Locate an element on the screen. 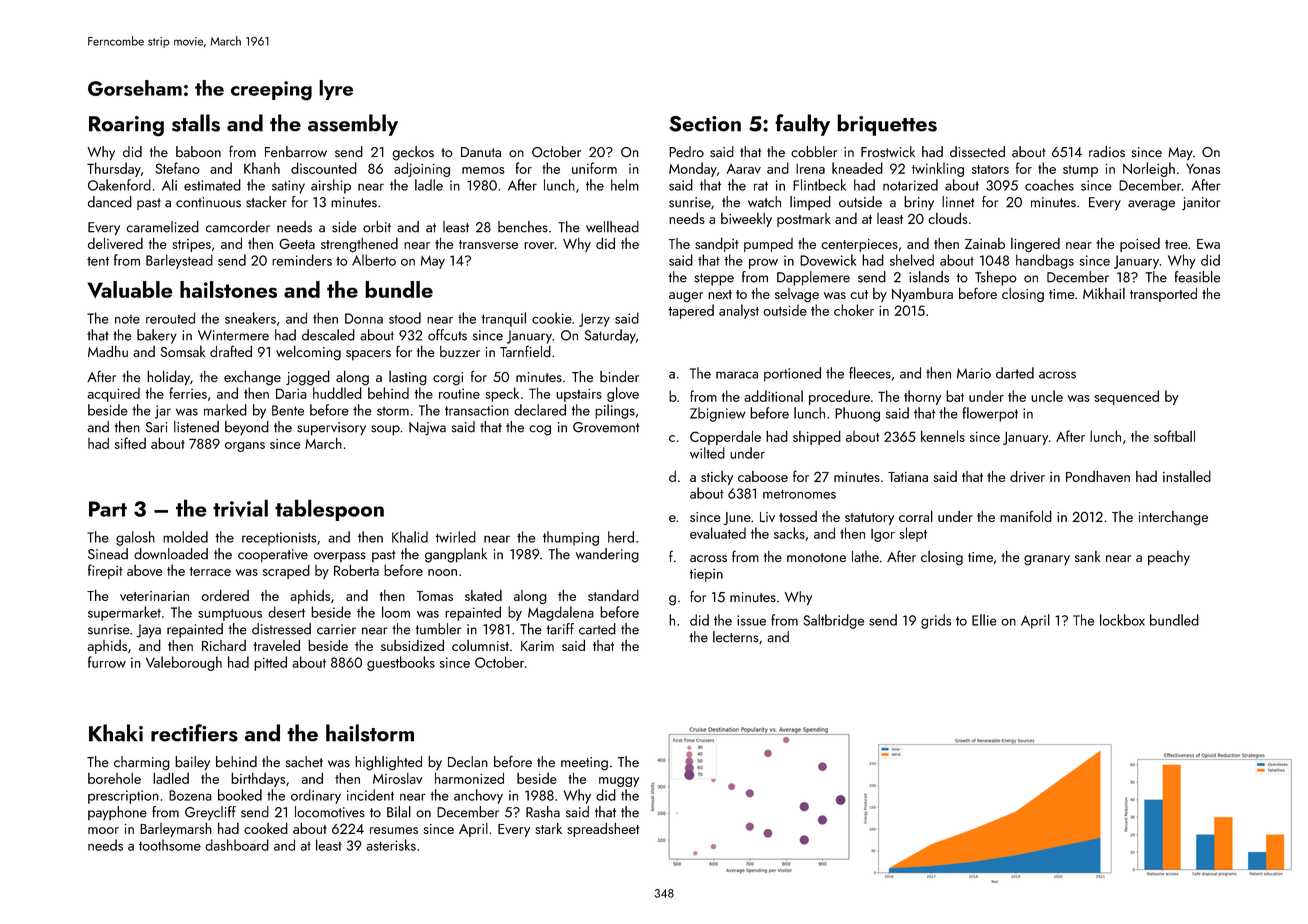  asterisks is located at coordinates (391, 845).
